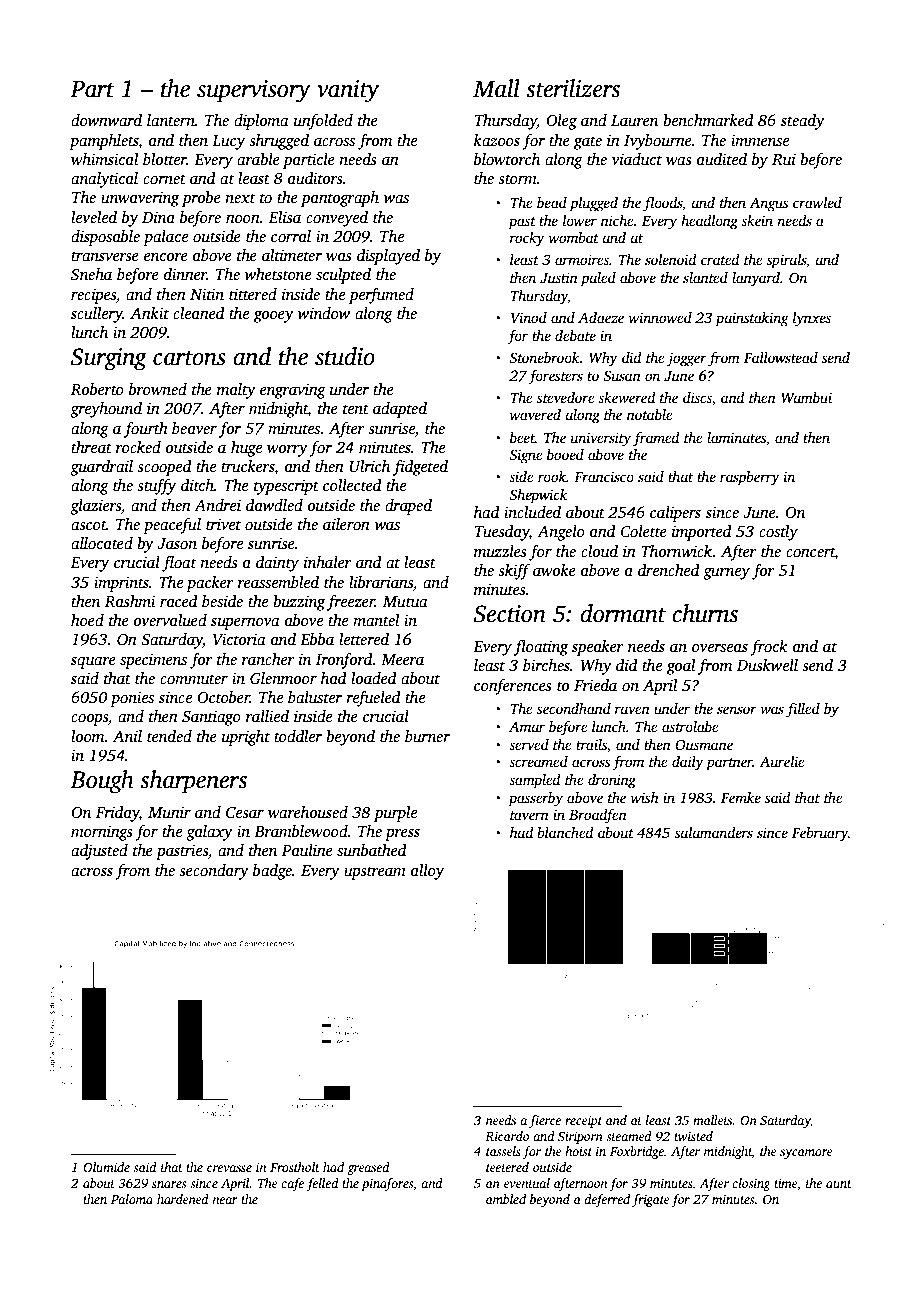  I want to click on rallied, so click(267, 716).
